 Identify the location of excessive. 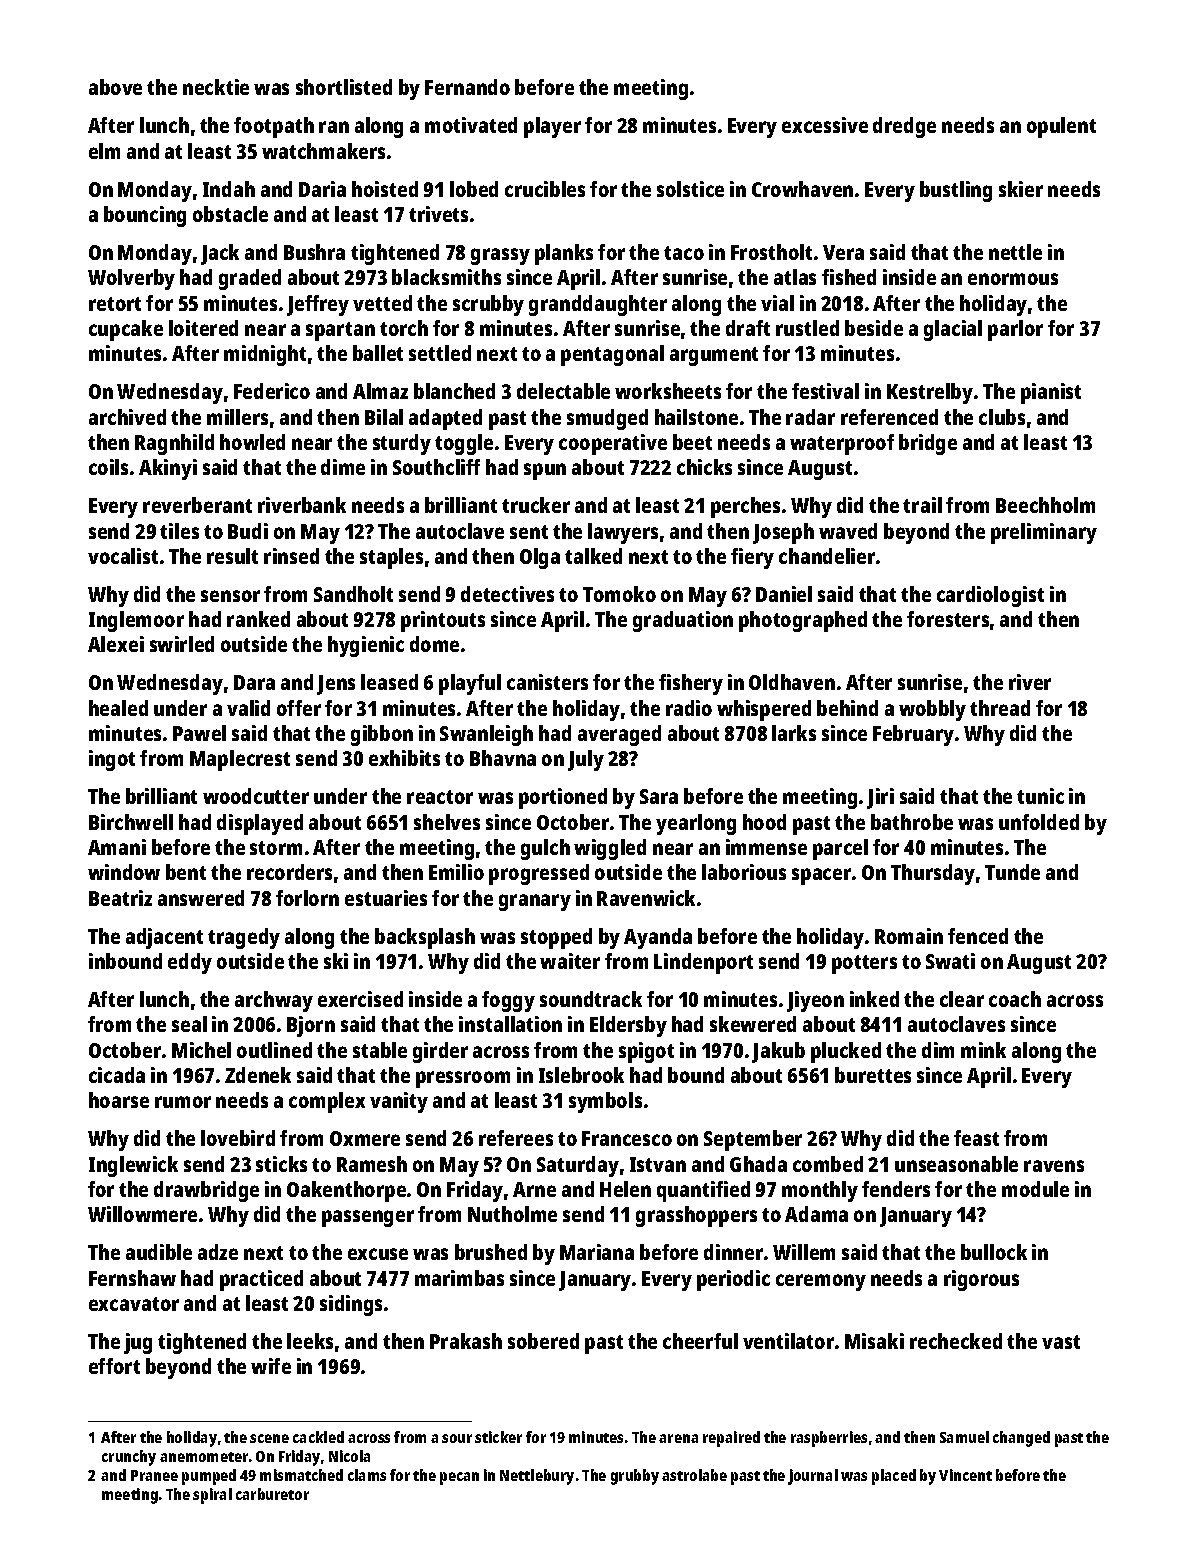
(825, 125).
